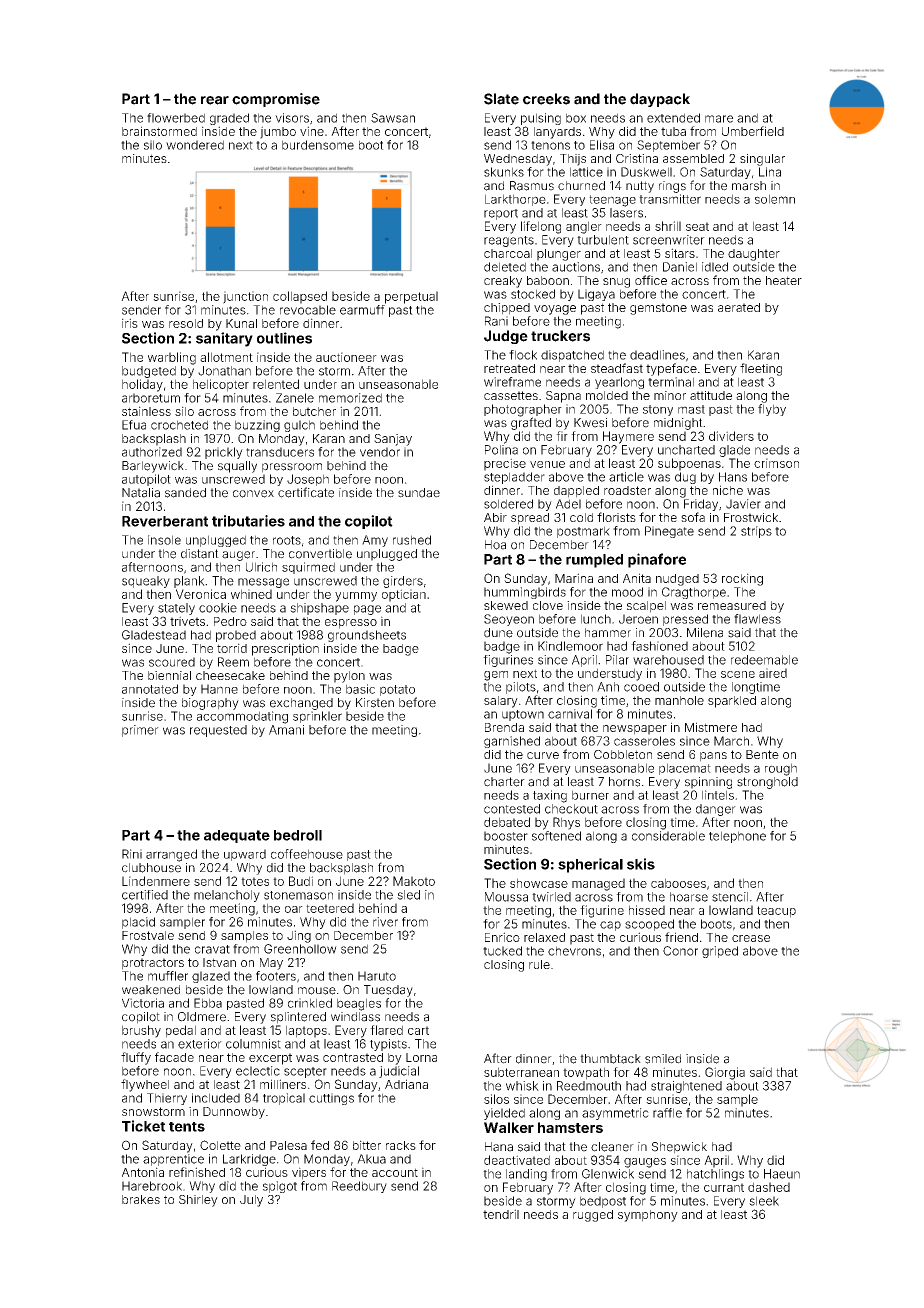 The image size is (924, 1308). What do you see at coordinates (506, 605) in the screenshot?
I see `skewed` at bounding box center [506, 605].
